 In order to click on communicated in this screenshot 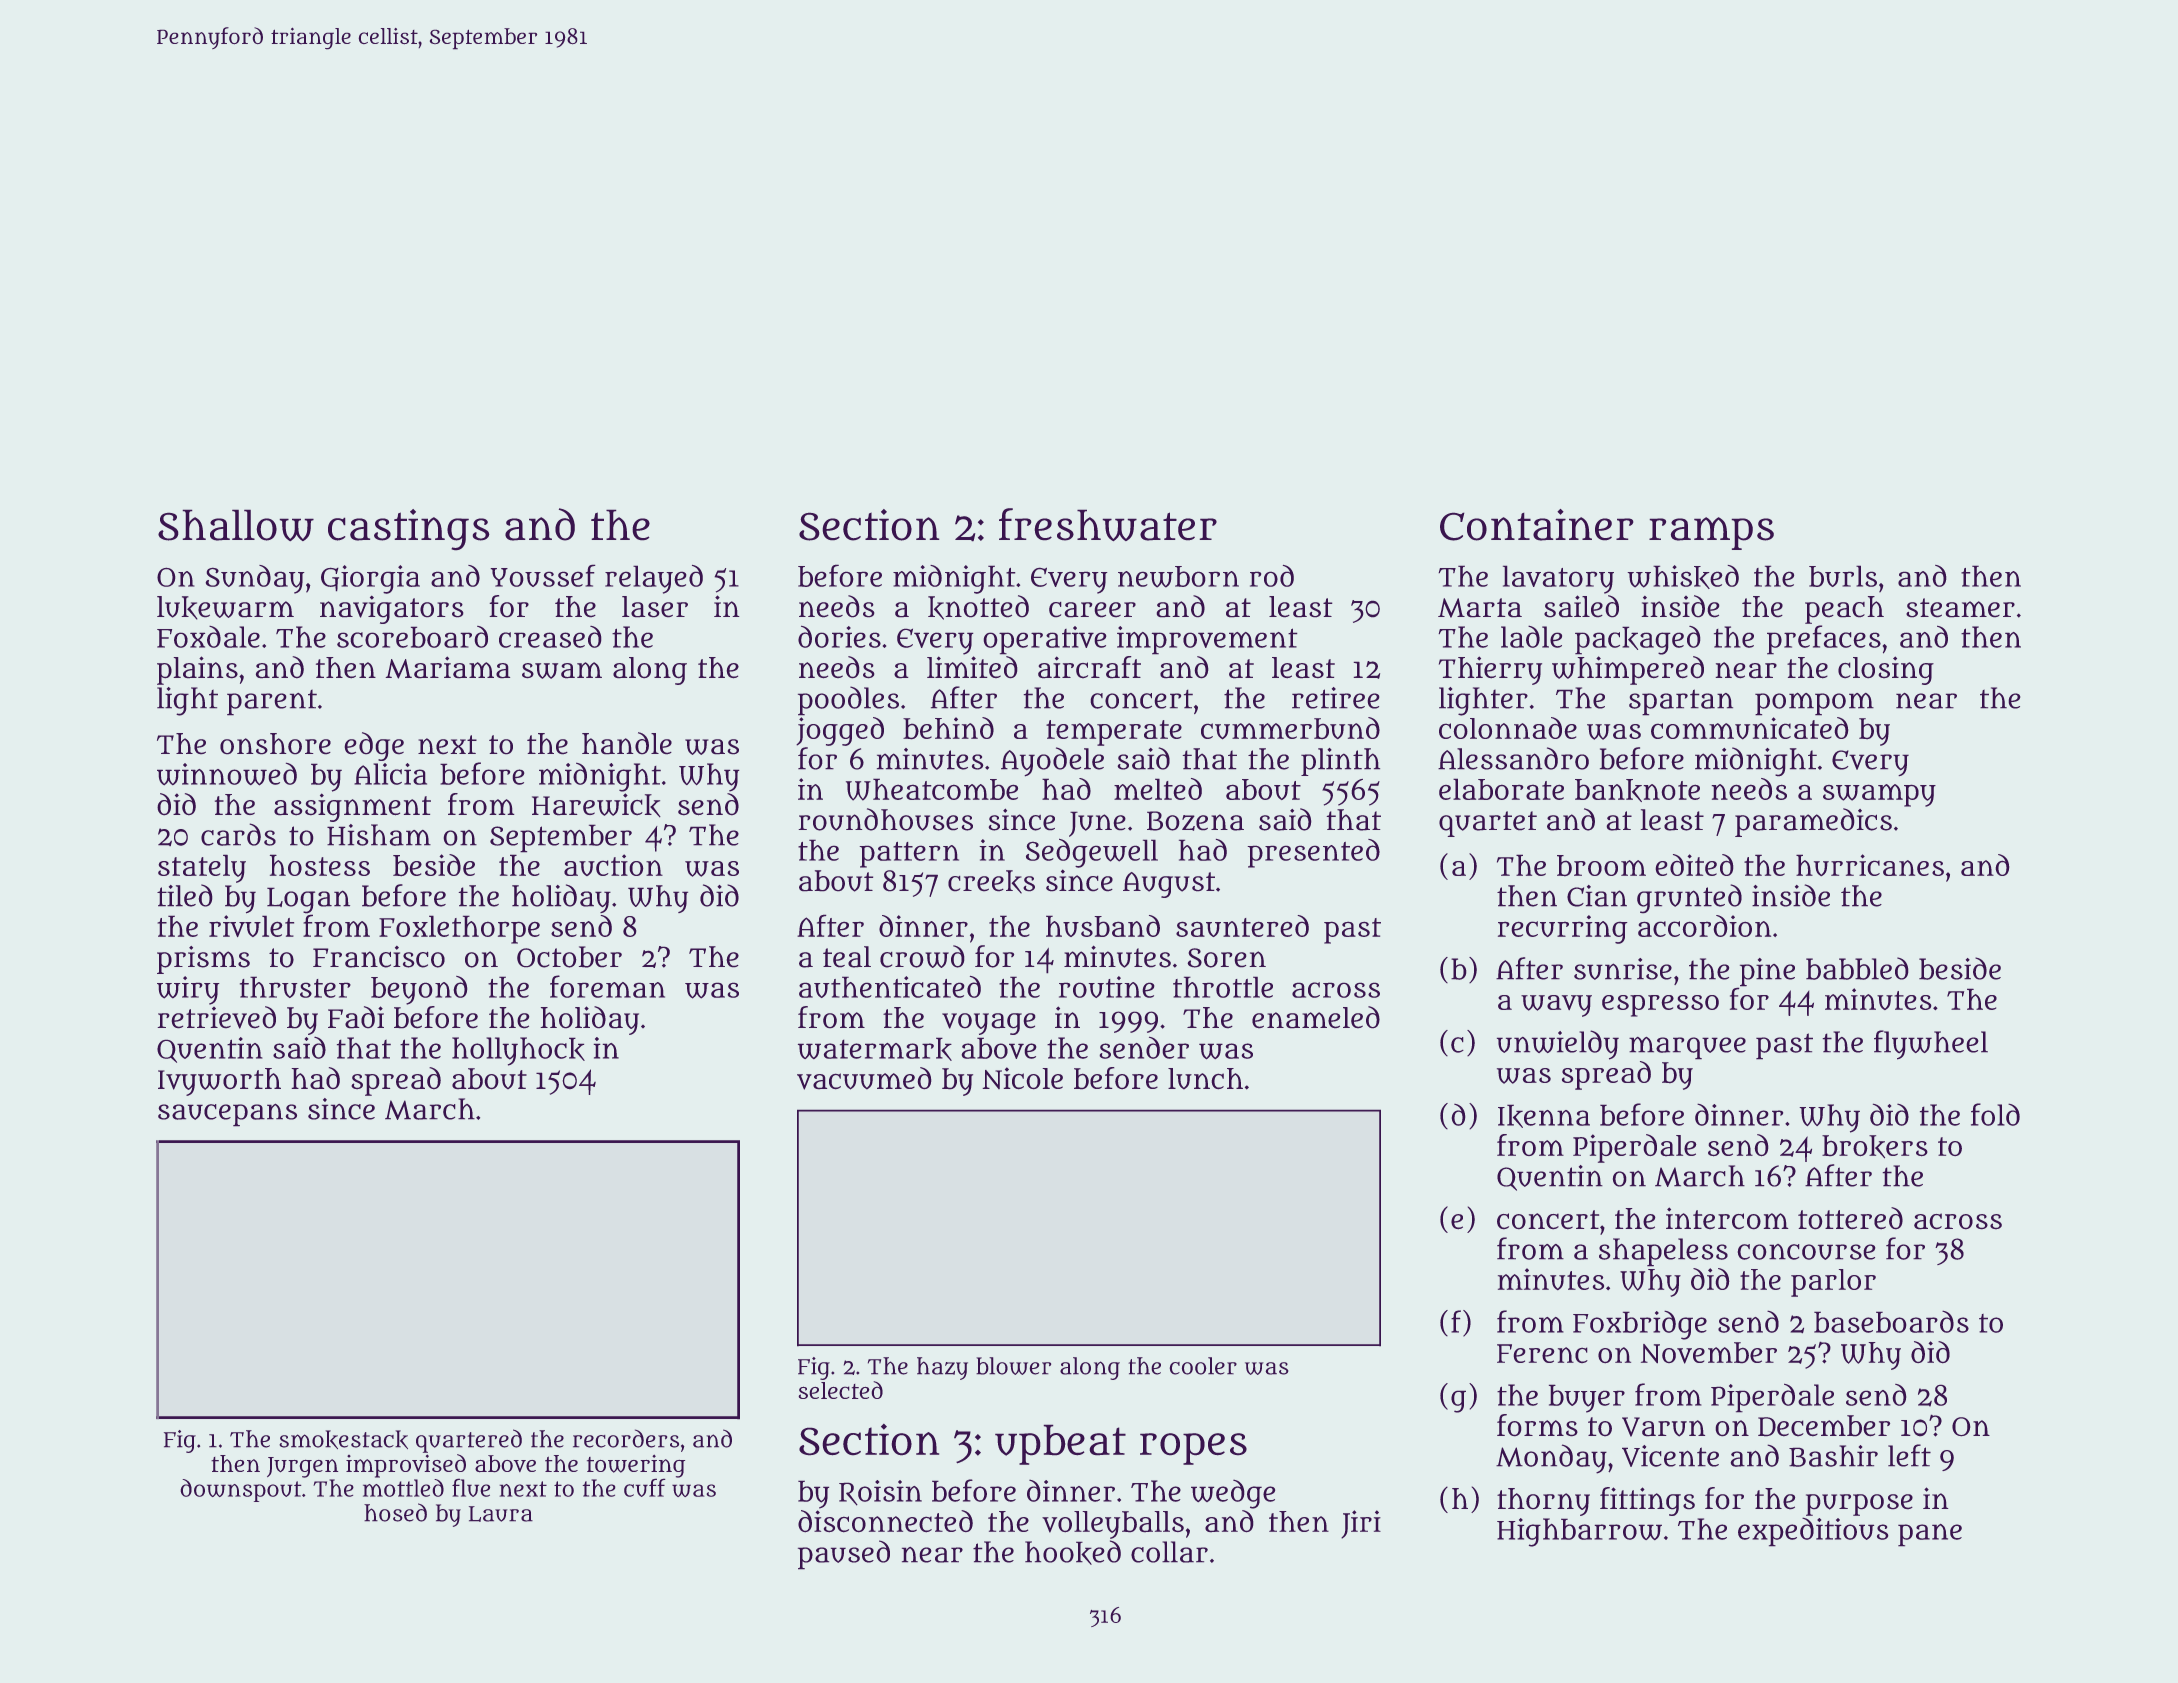, I will do `click(1750, 728)`.
